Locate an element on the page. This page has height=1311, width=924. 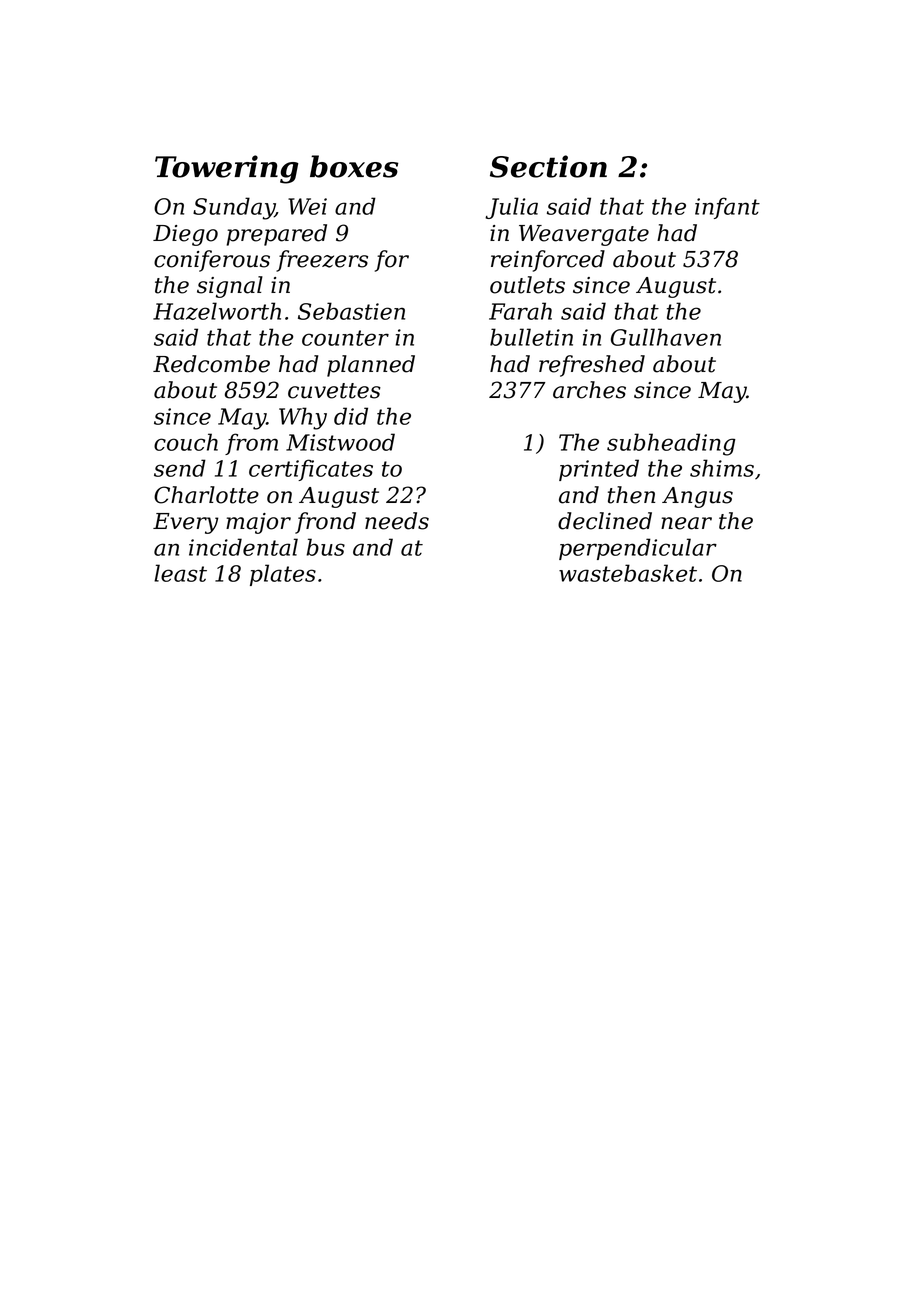
least is located at coordinates (180, 573).
